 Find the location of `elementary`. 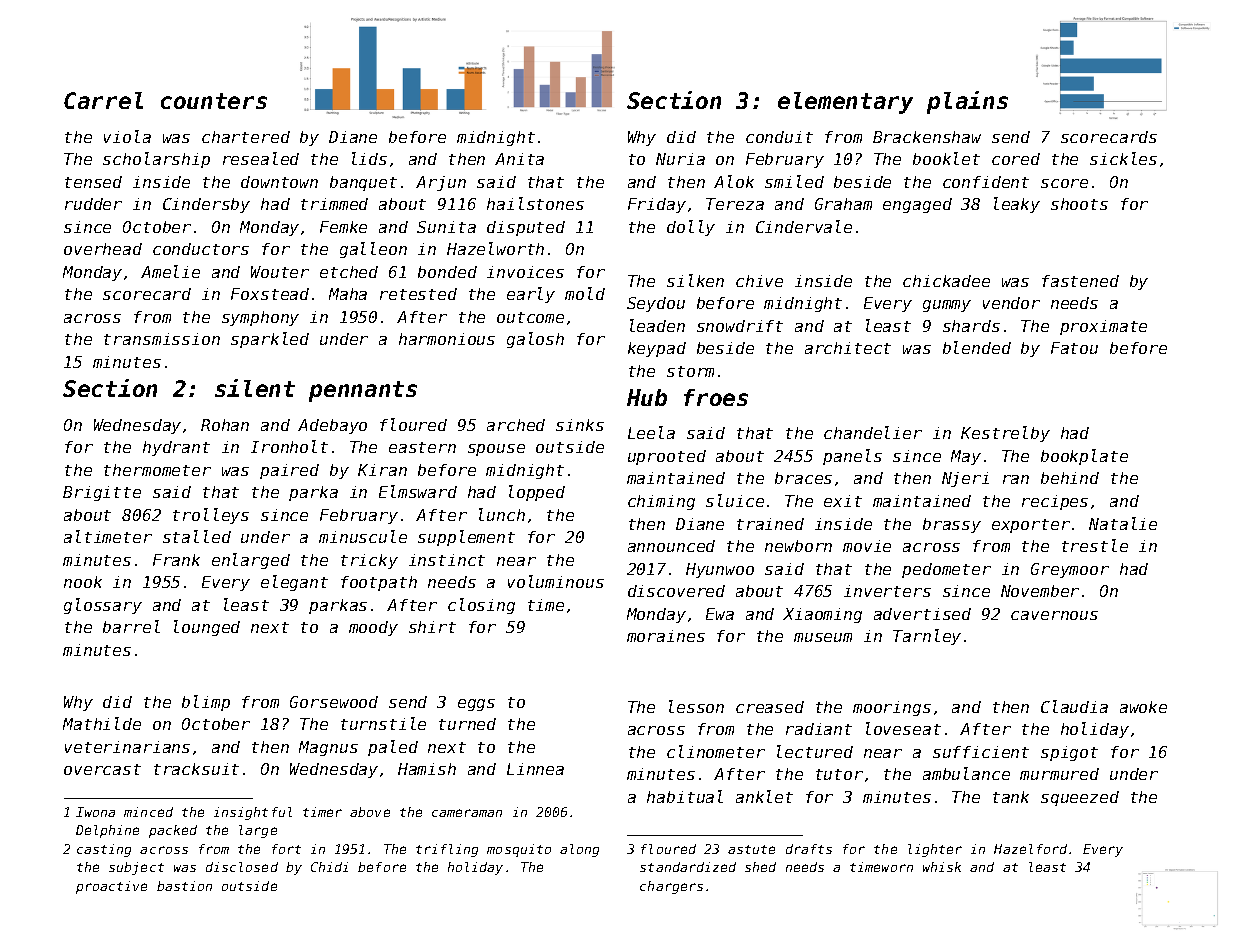

elementary is located at coordinates (845, 103).
